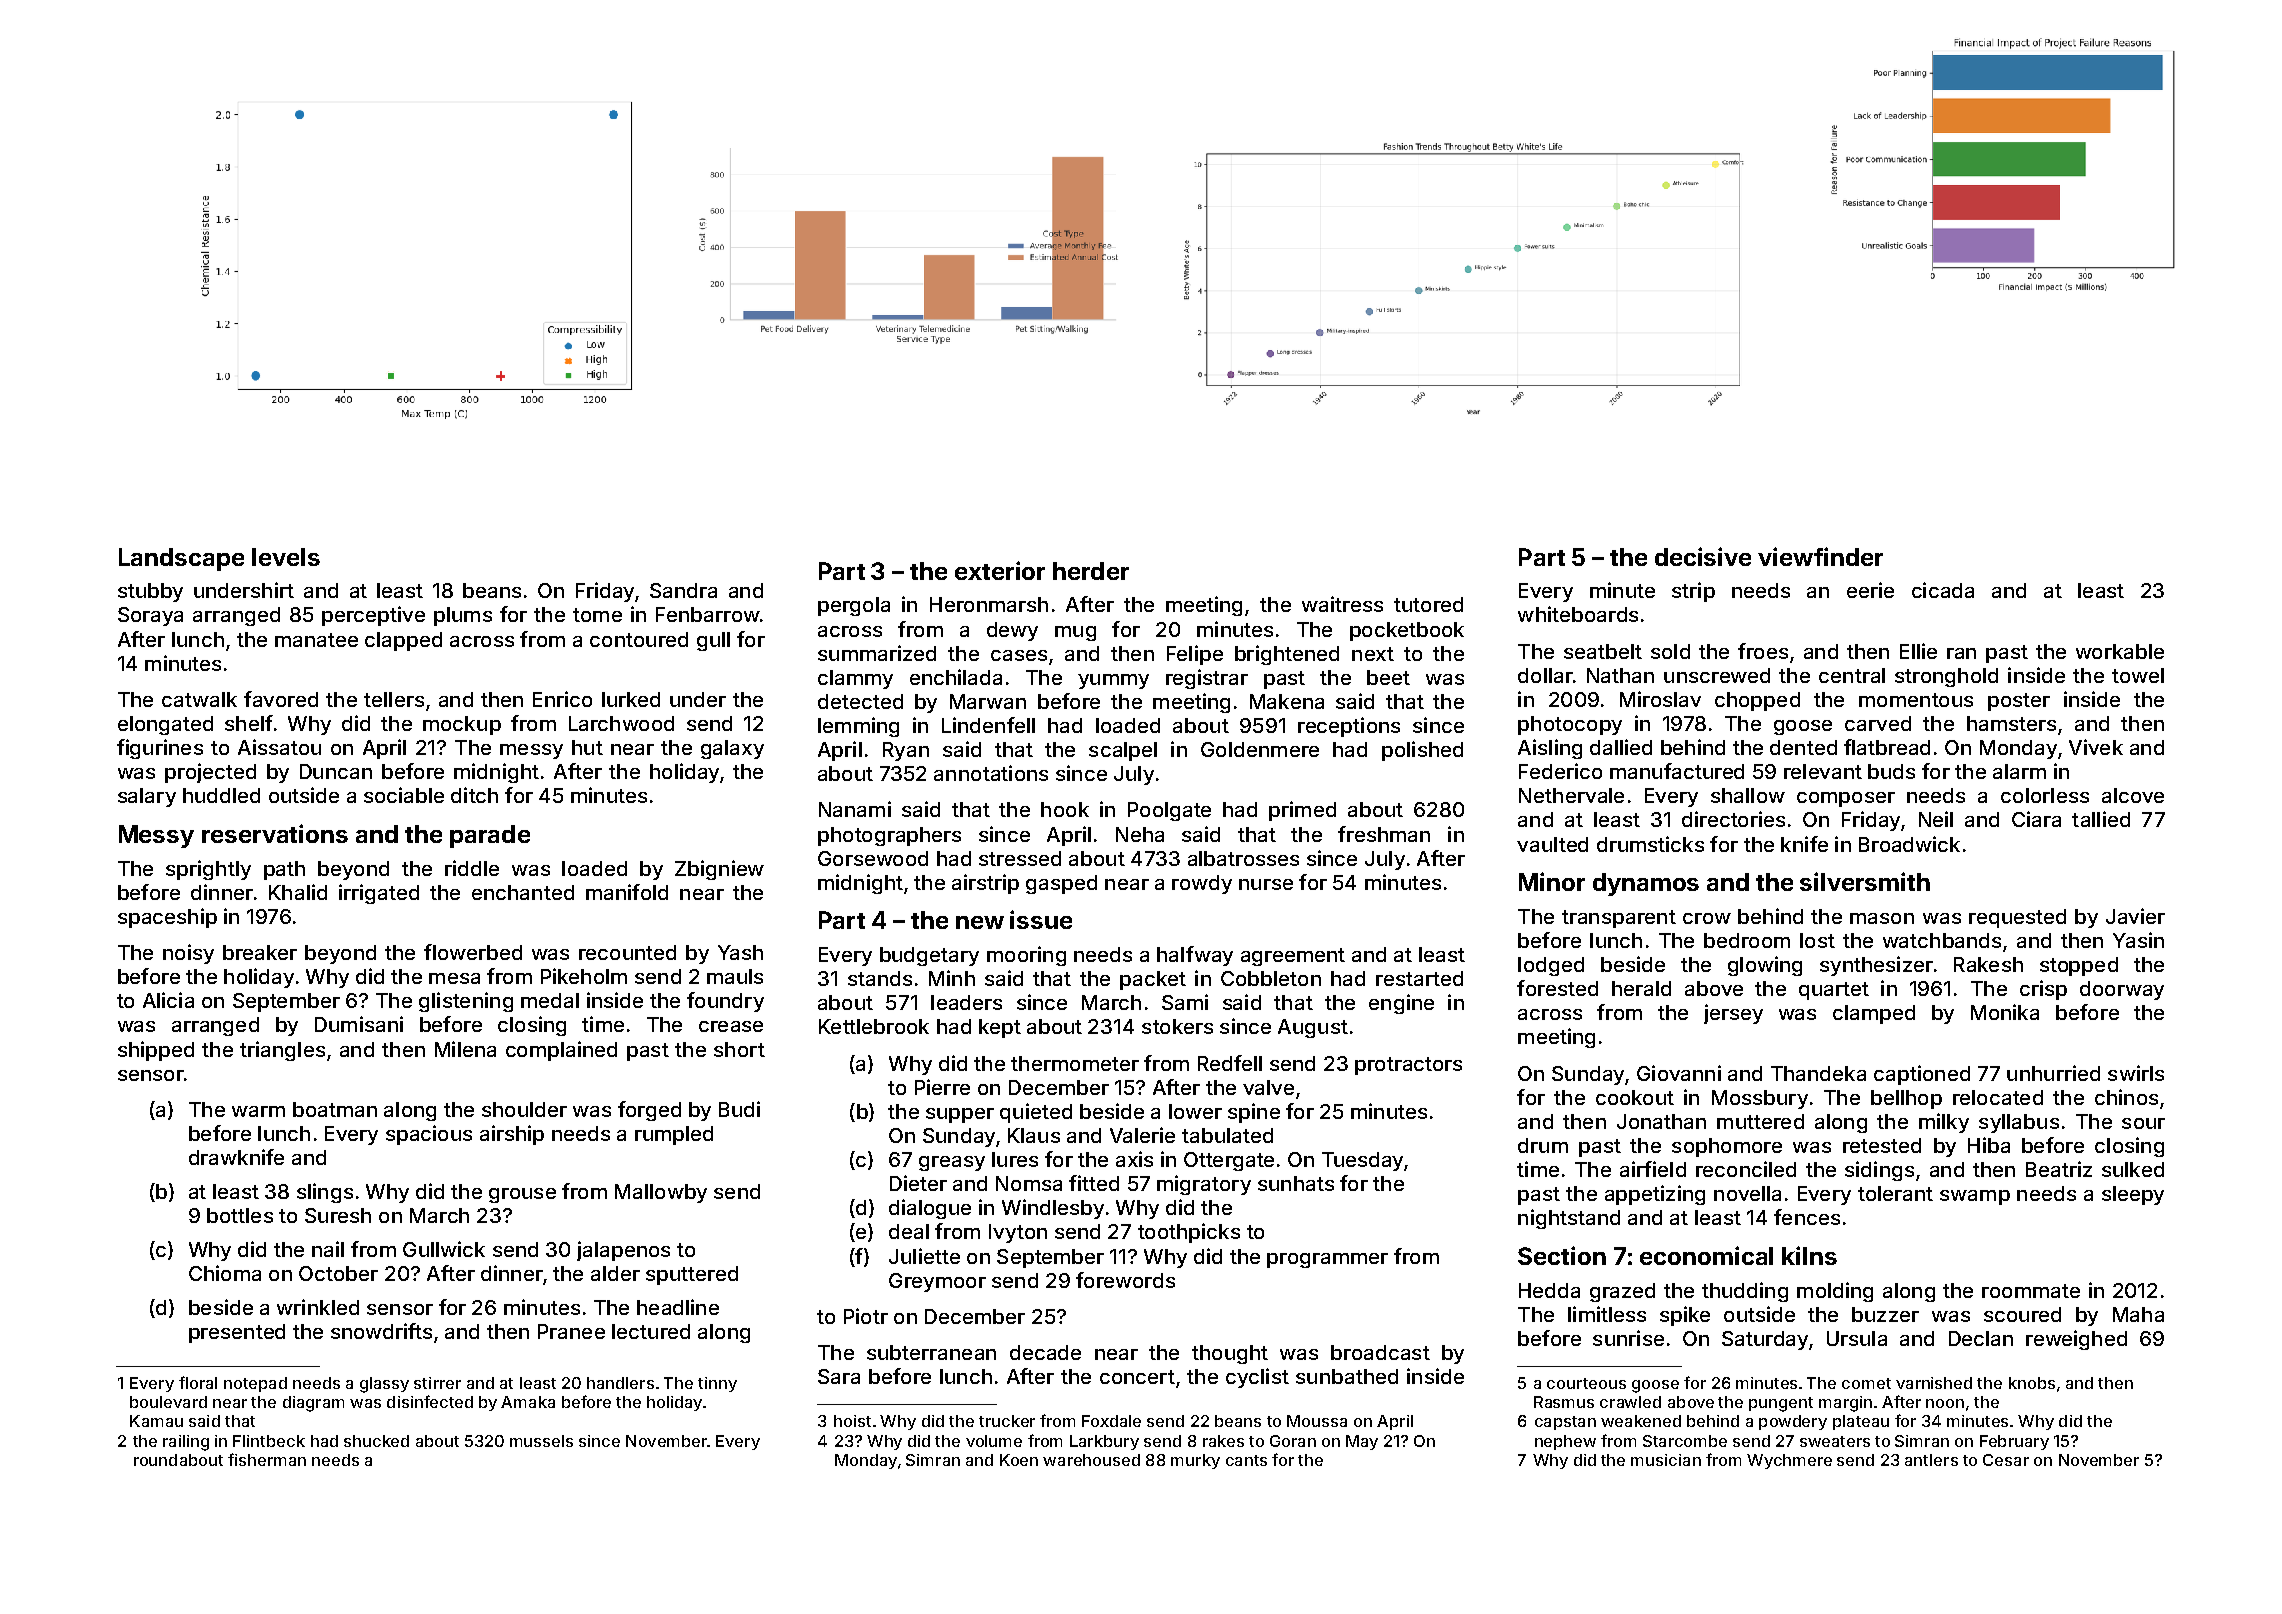 The width and height of the image is (2282, 1614). I want to click on viewfinder, so click(1820, 556).
